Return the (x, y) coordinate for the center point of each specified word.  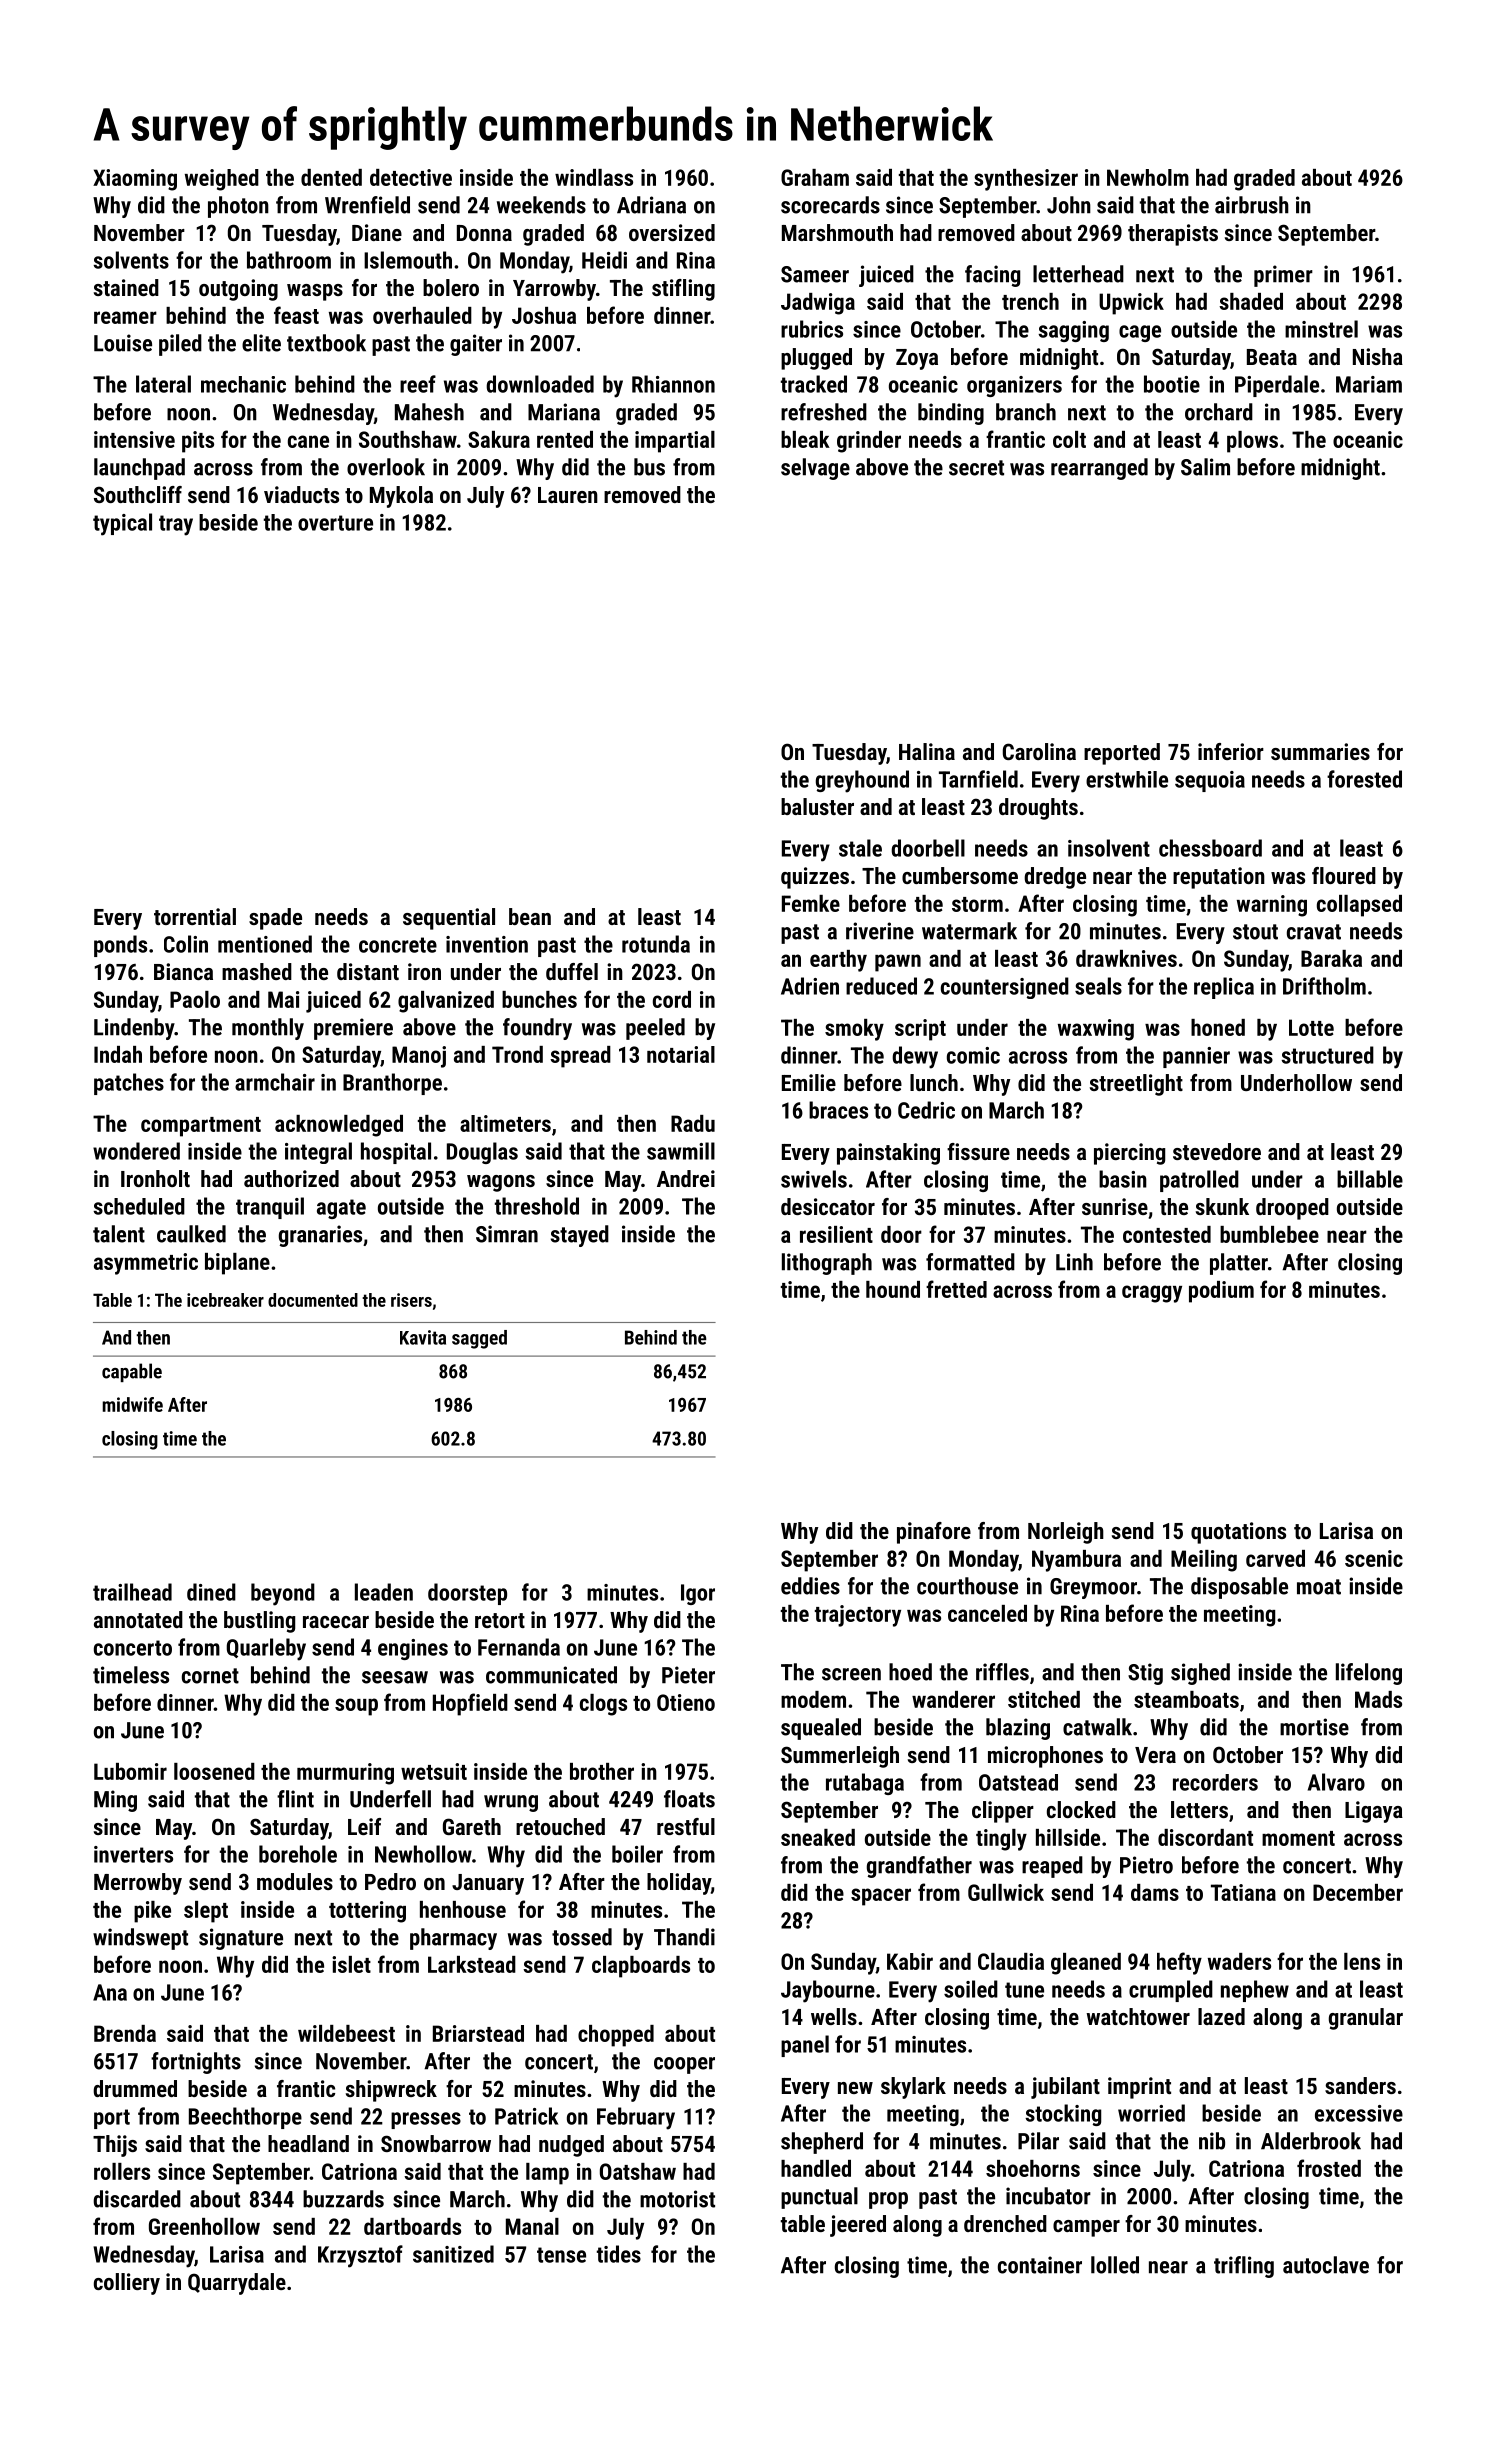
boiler (637, 1854)
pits (198, 442)
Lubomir (130, 1771)
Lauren (568, 495)
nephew (1255, 1991)
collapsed (1359, 906)
